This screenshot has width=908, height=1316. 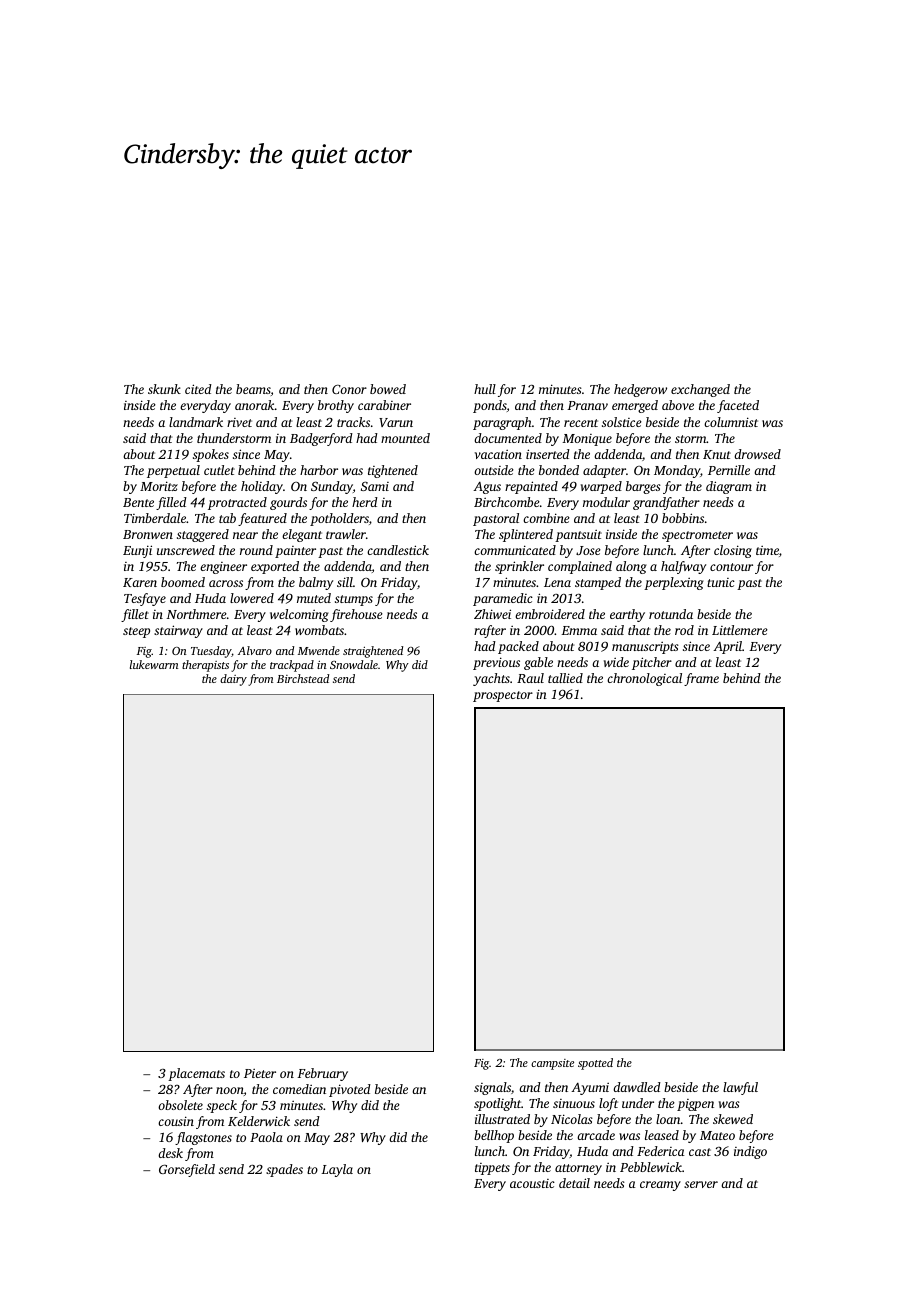 What do you see at coordinates (384, 405) in the screenshot?
I see `carabiner` at bounding box center [384, 405].
